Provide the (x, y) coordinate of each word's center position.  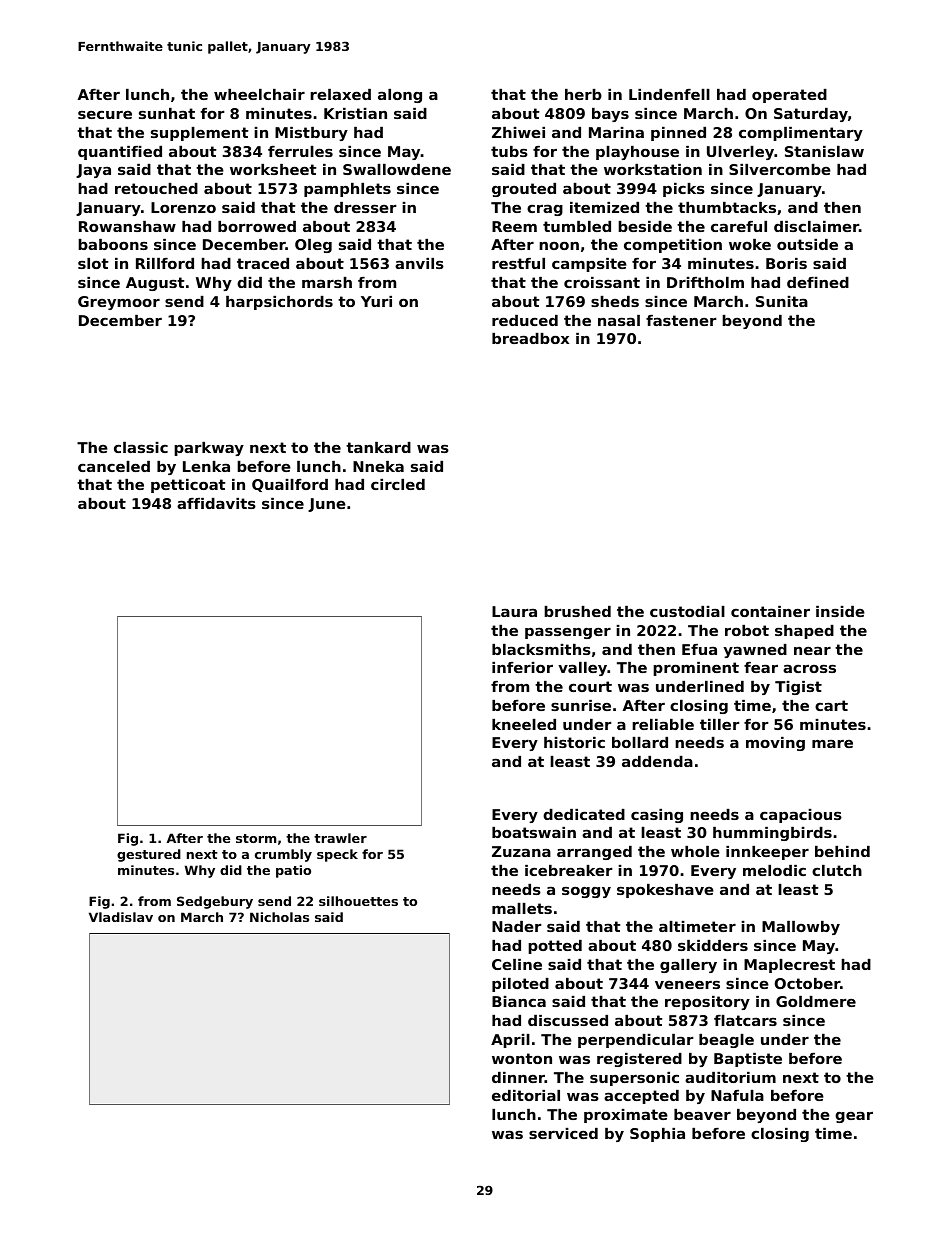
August (155, 284)
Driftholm (705, 282)
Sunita (782, 301)
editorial (526, 1095)
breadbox (530, 338)
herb (583, 94)
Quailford (290, 485)
